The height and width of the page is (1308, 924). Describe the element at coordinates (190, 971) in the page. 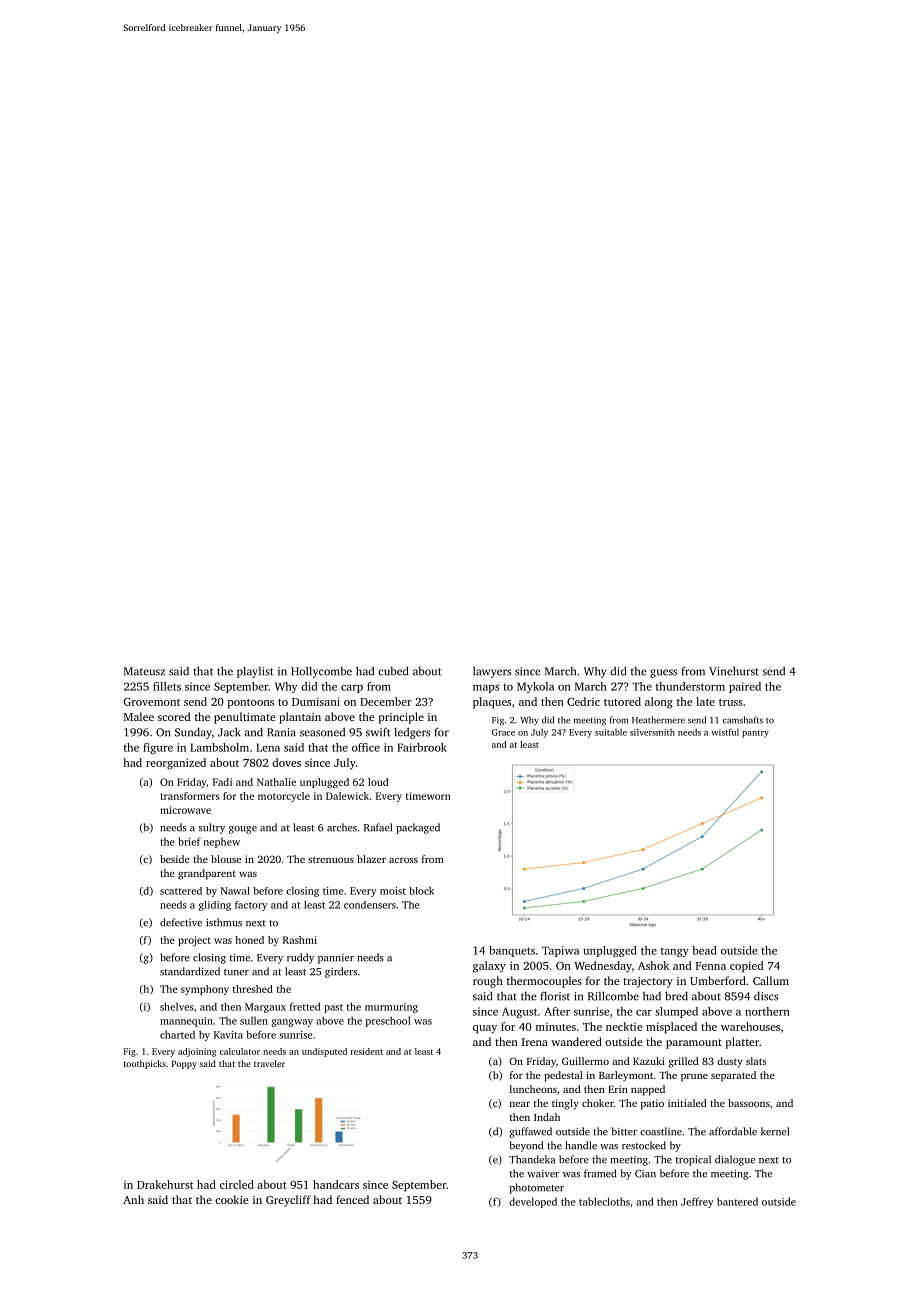

I see `standardized` at that location.
